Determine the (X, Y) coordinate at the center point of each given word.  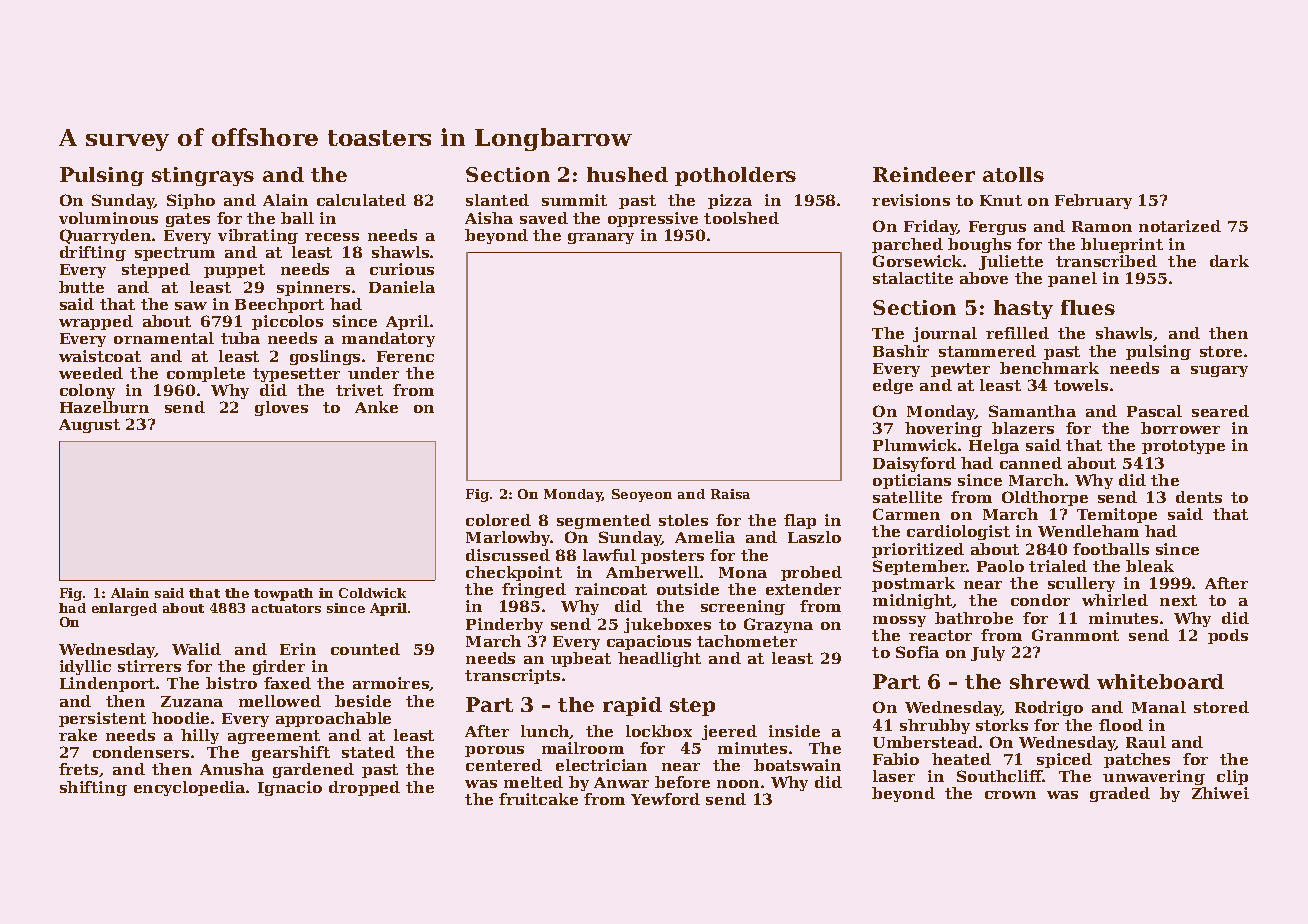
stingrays (203, 176)
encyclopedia (189, 788)
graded (1120, 794)
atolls (1013, 174)
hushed (627, 174)
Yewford (665, 799)
